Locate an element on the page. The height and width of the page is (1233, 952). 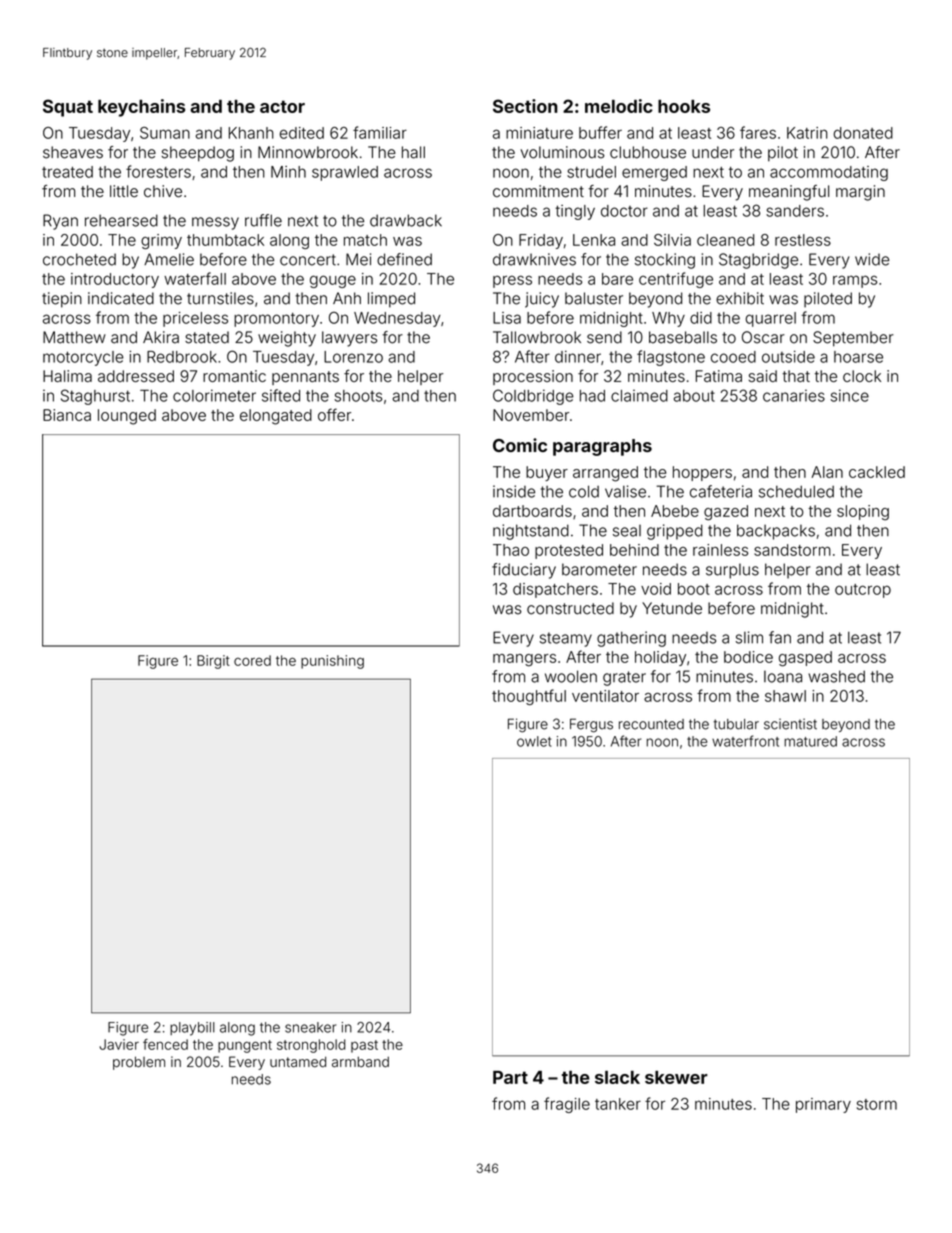
Birgit is located at coordinates (213, 662).
